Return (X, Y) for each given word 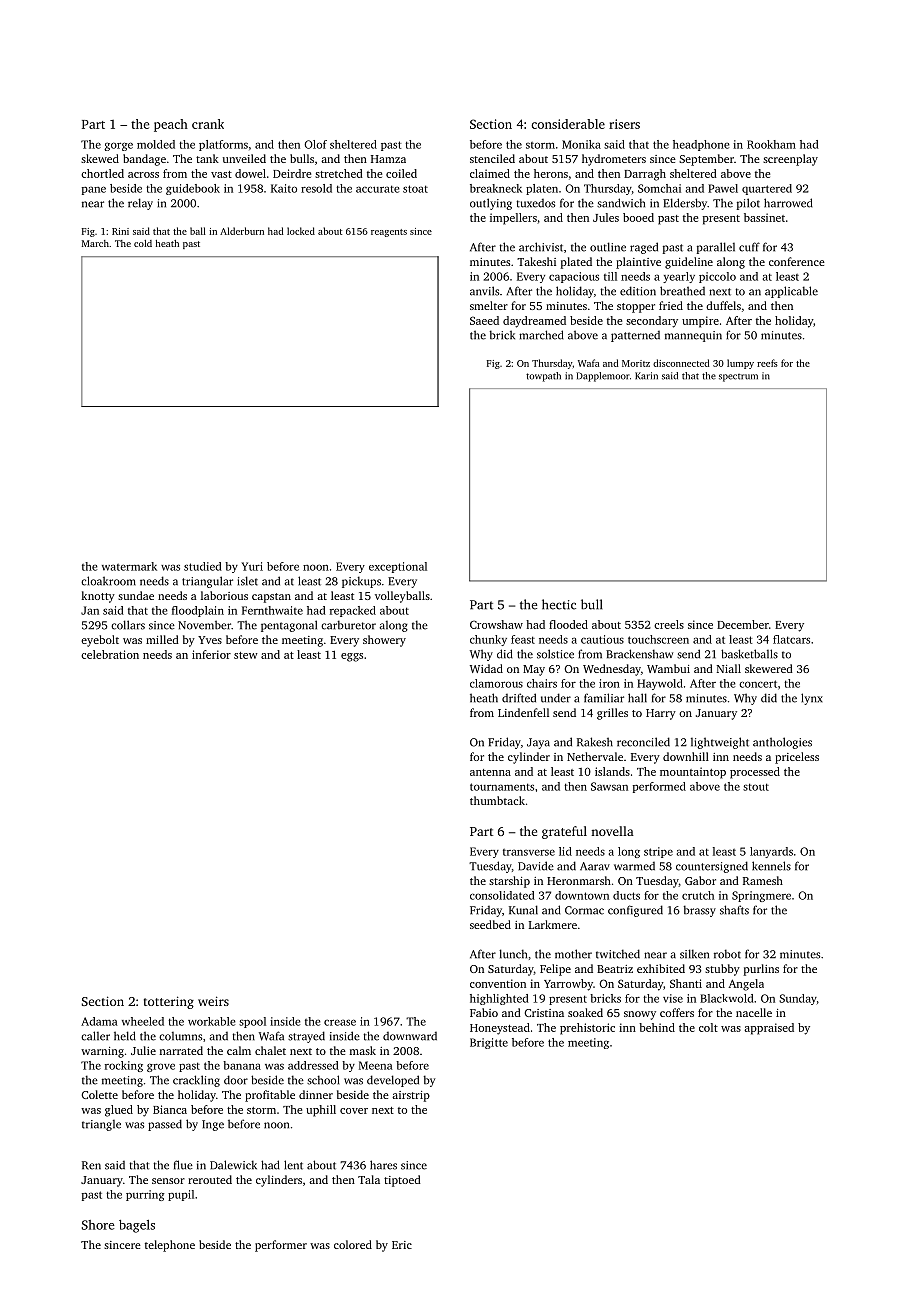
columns (180, 1036)
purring (145, 1195)
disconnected (681, 363)
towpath (543, 377)
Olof (315, 144)
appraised (769, 1029)
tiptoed (402, 1181)
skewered (769, 668)
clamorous (496, 683)
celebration (110, 654)
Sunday (798, 999)
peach (171, 125)
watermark (129, 566)
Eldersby (685, 204)
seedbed (490, 924)
